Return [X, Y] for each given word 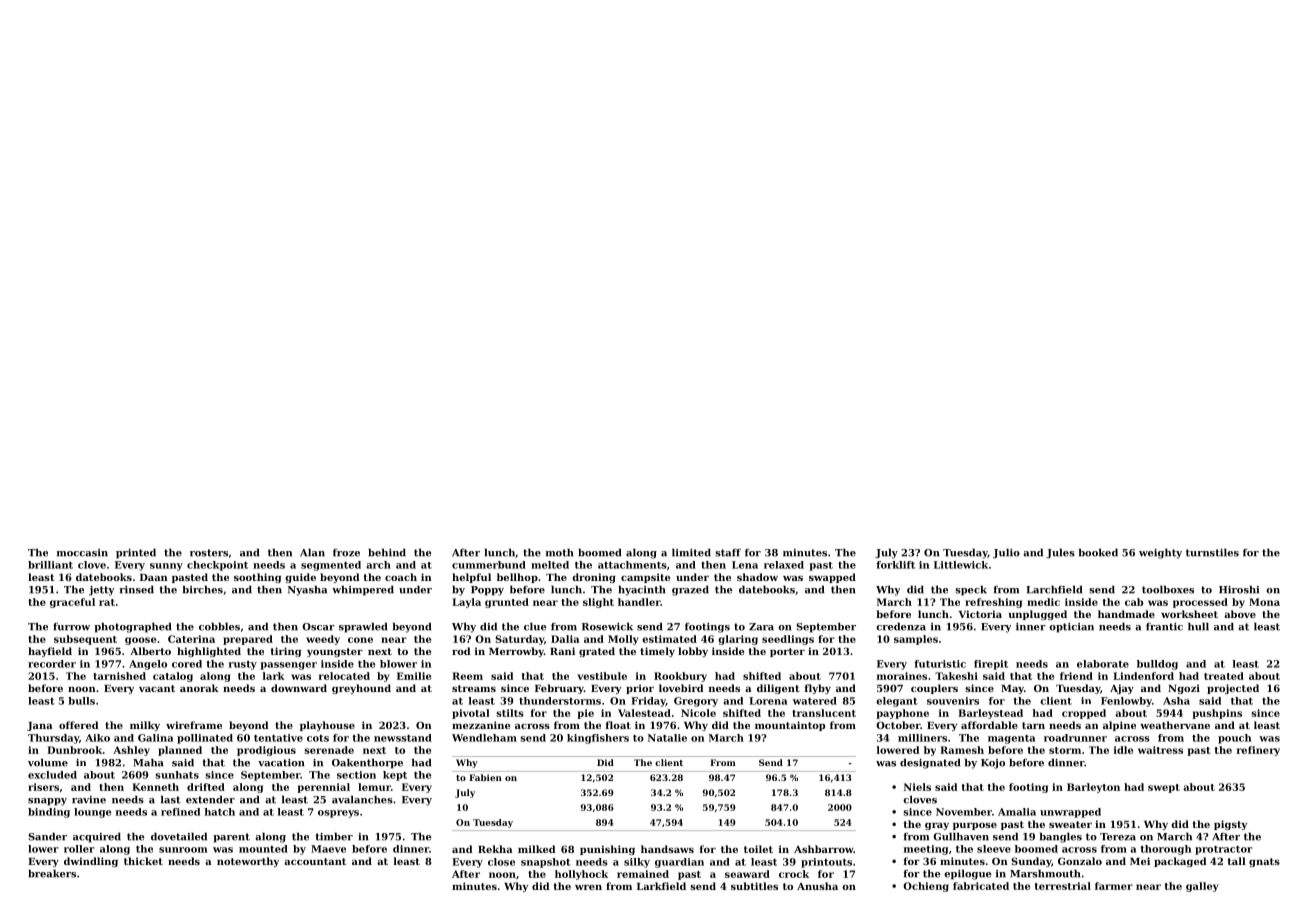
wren [588, 887]
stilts [510, 713]
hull [1198, 626]
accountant [315, 861]
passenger [288, 666]
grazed [690, 590]
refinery [1258, 751]
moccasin [82, 553]
